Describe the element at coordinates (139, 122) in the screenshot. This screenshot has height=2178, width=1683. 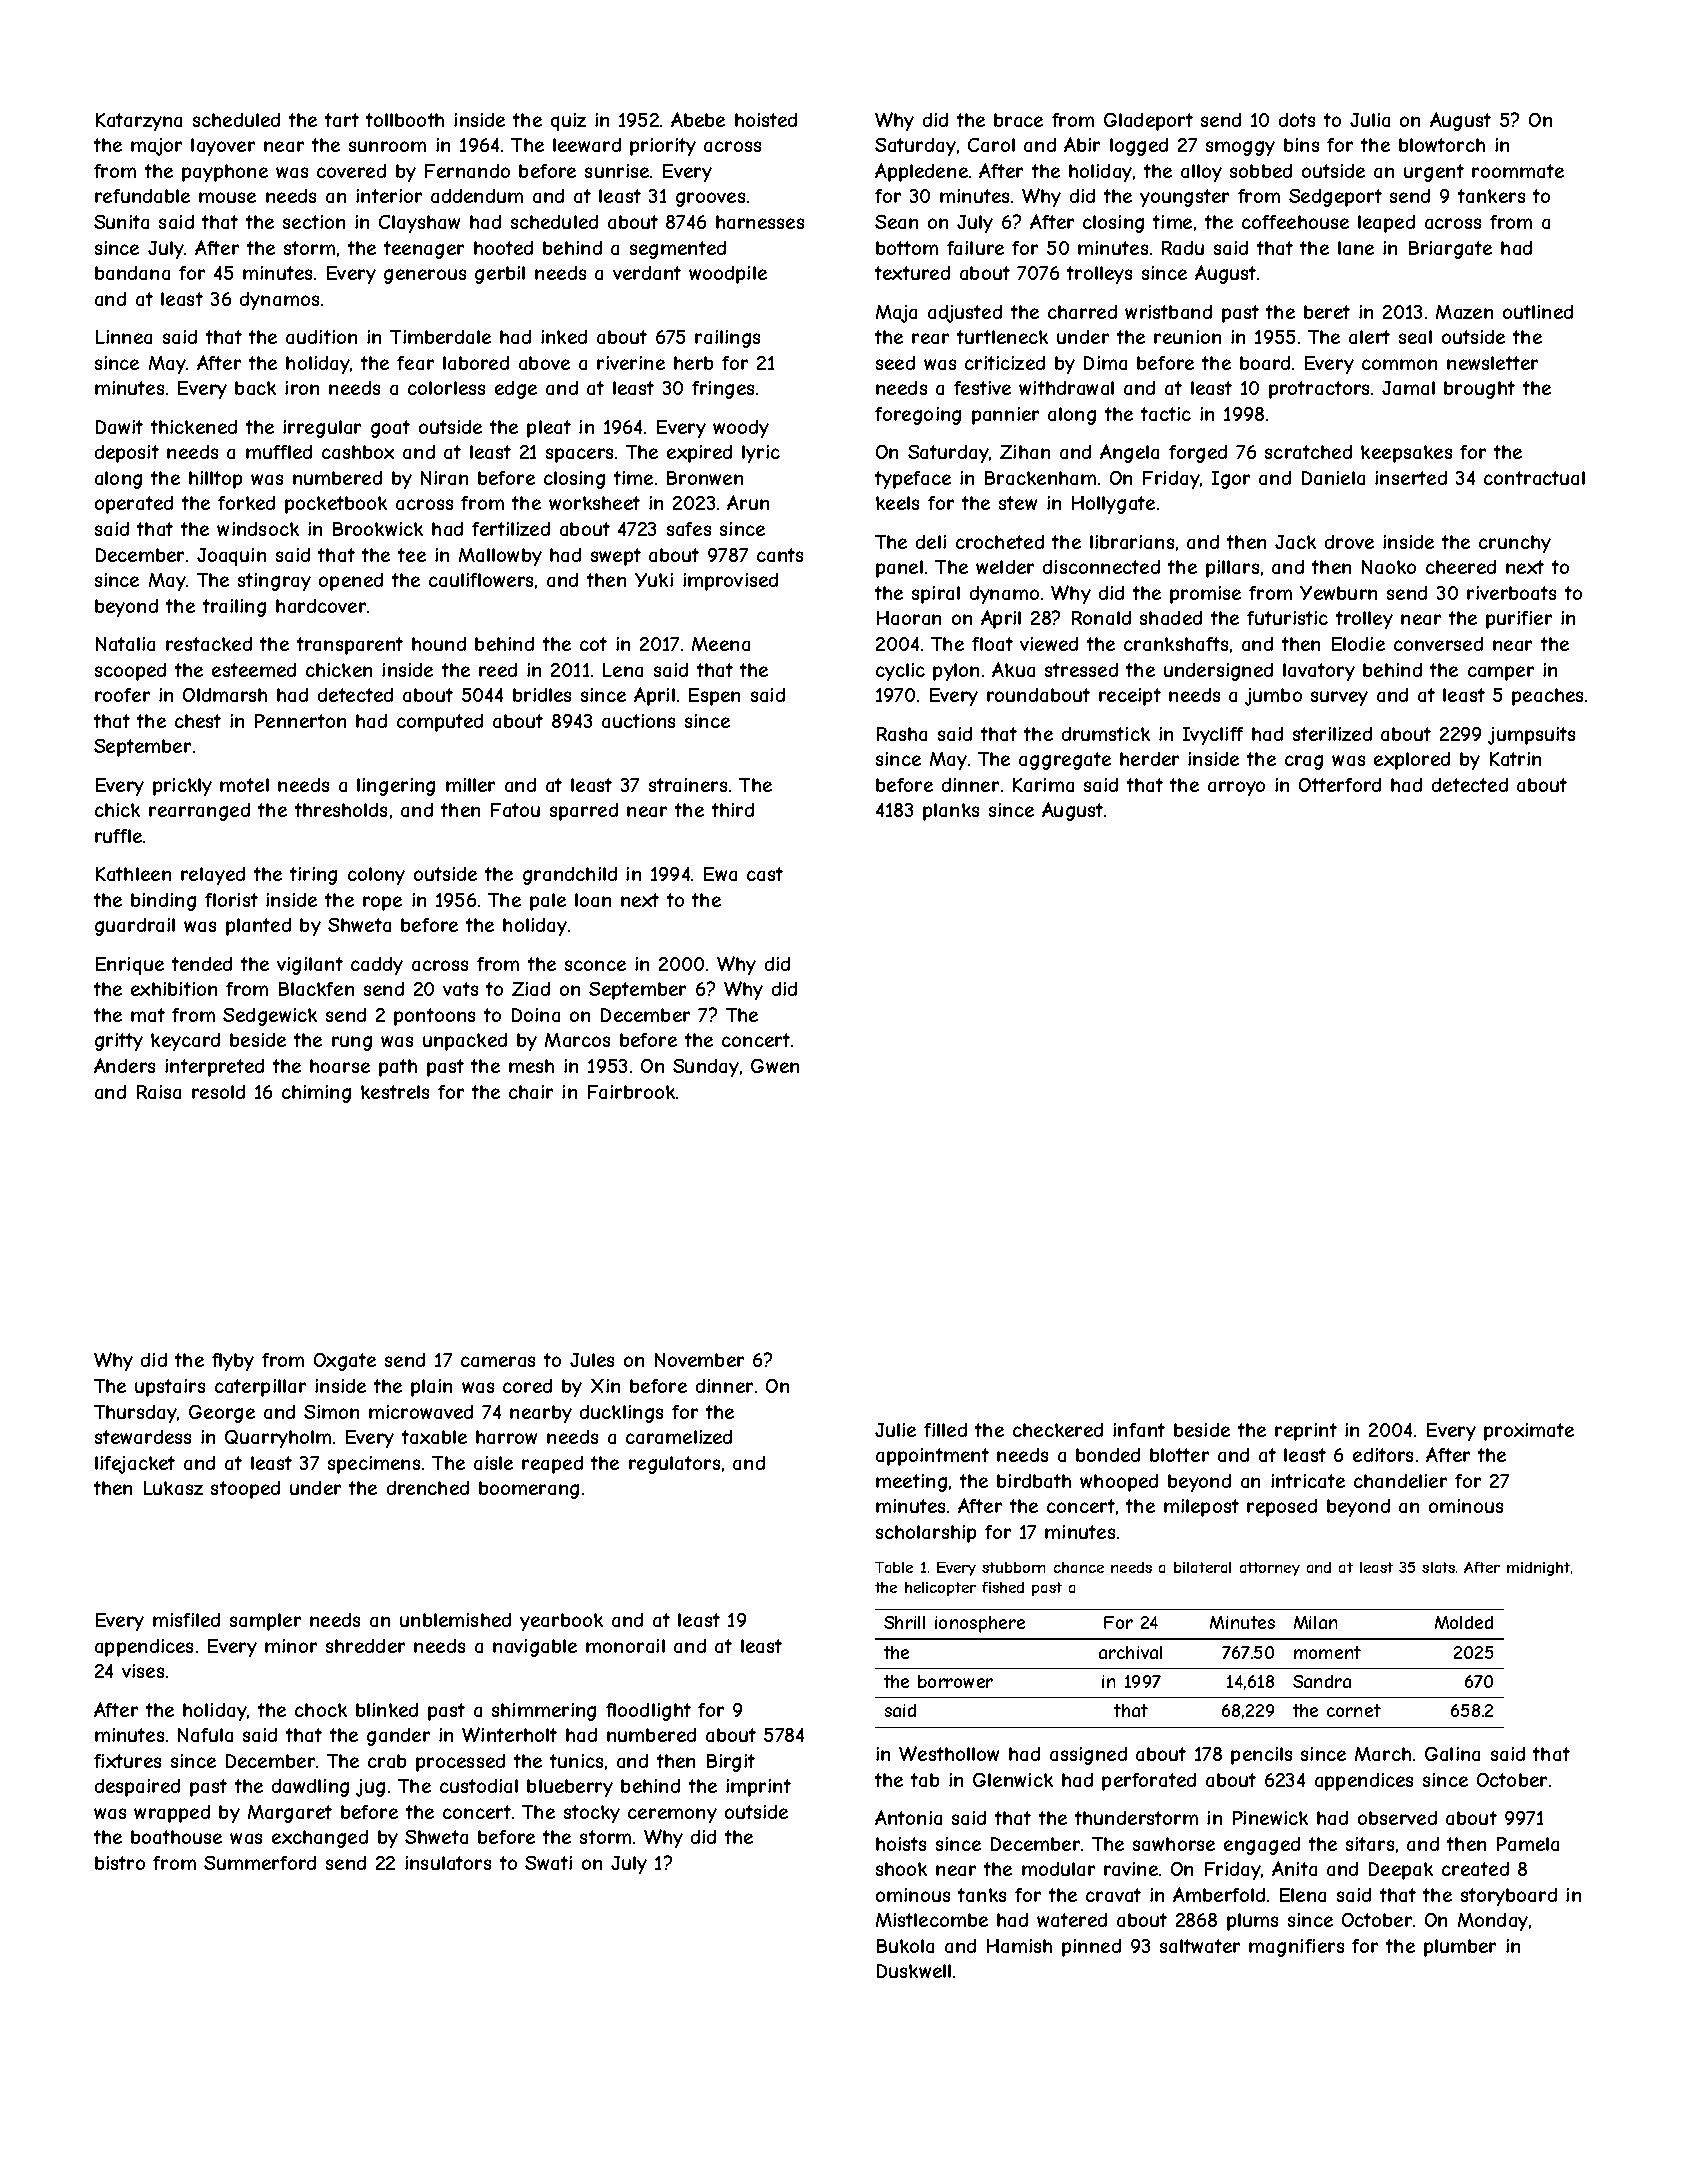
I see `Katarzyna` at that location.
